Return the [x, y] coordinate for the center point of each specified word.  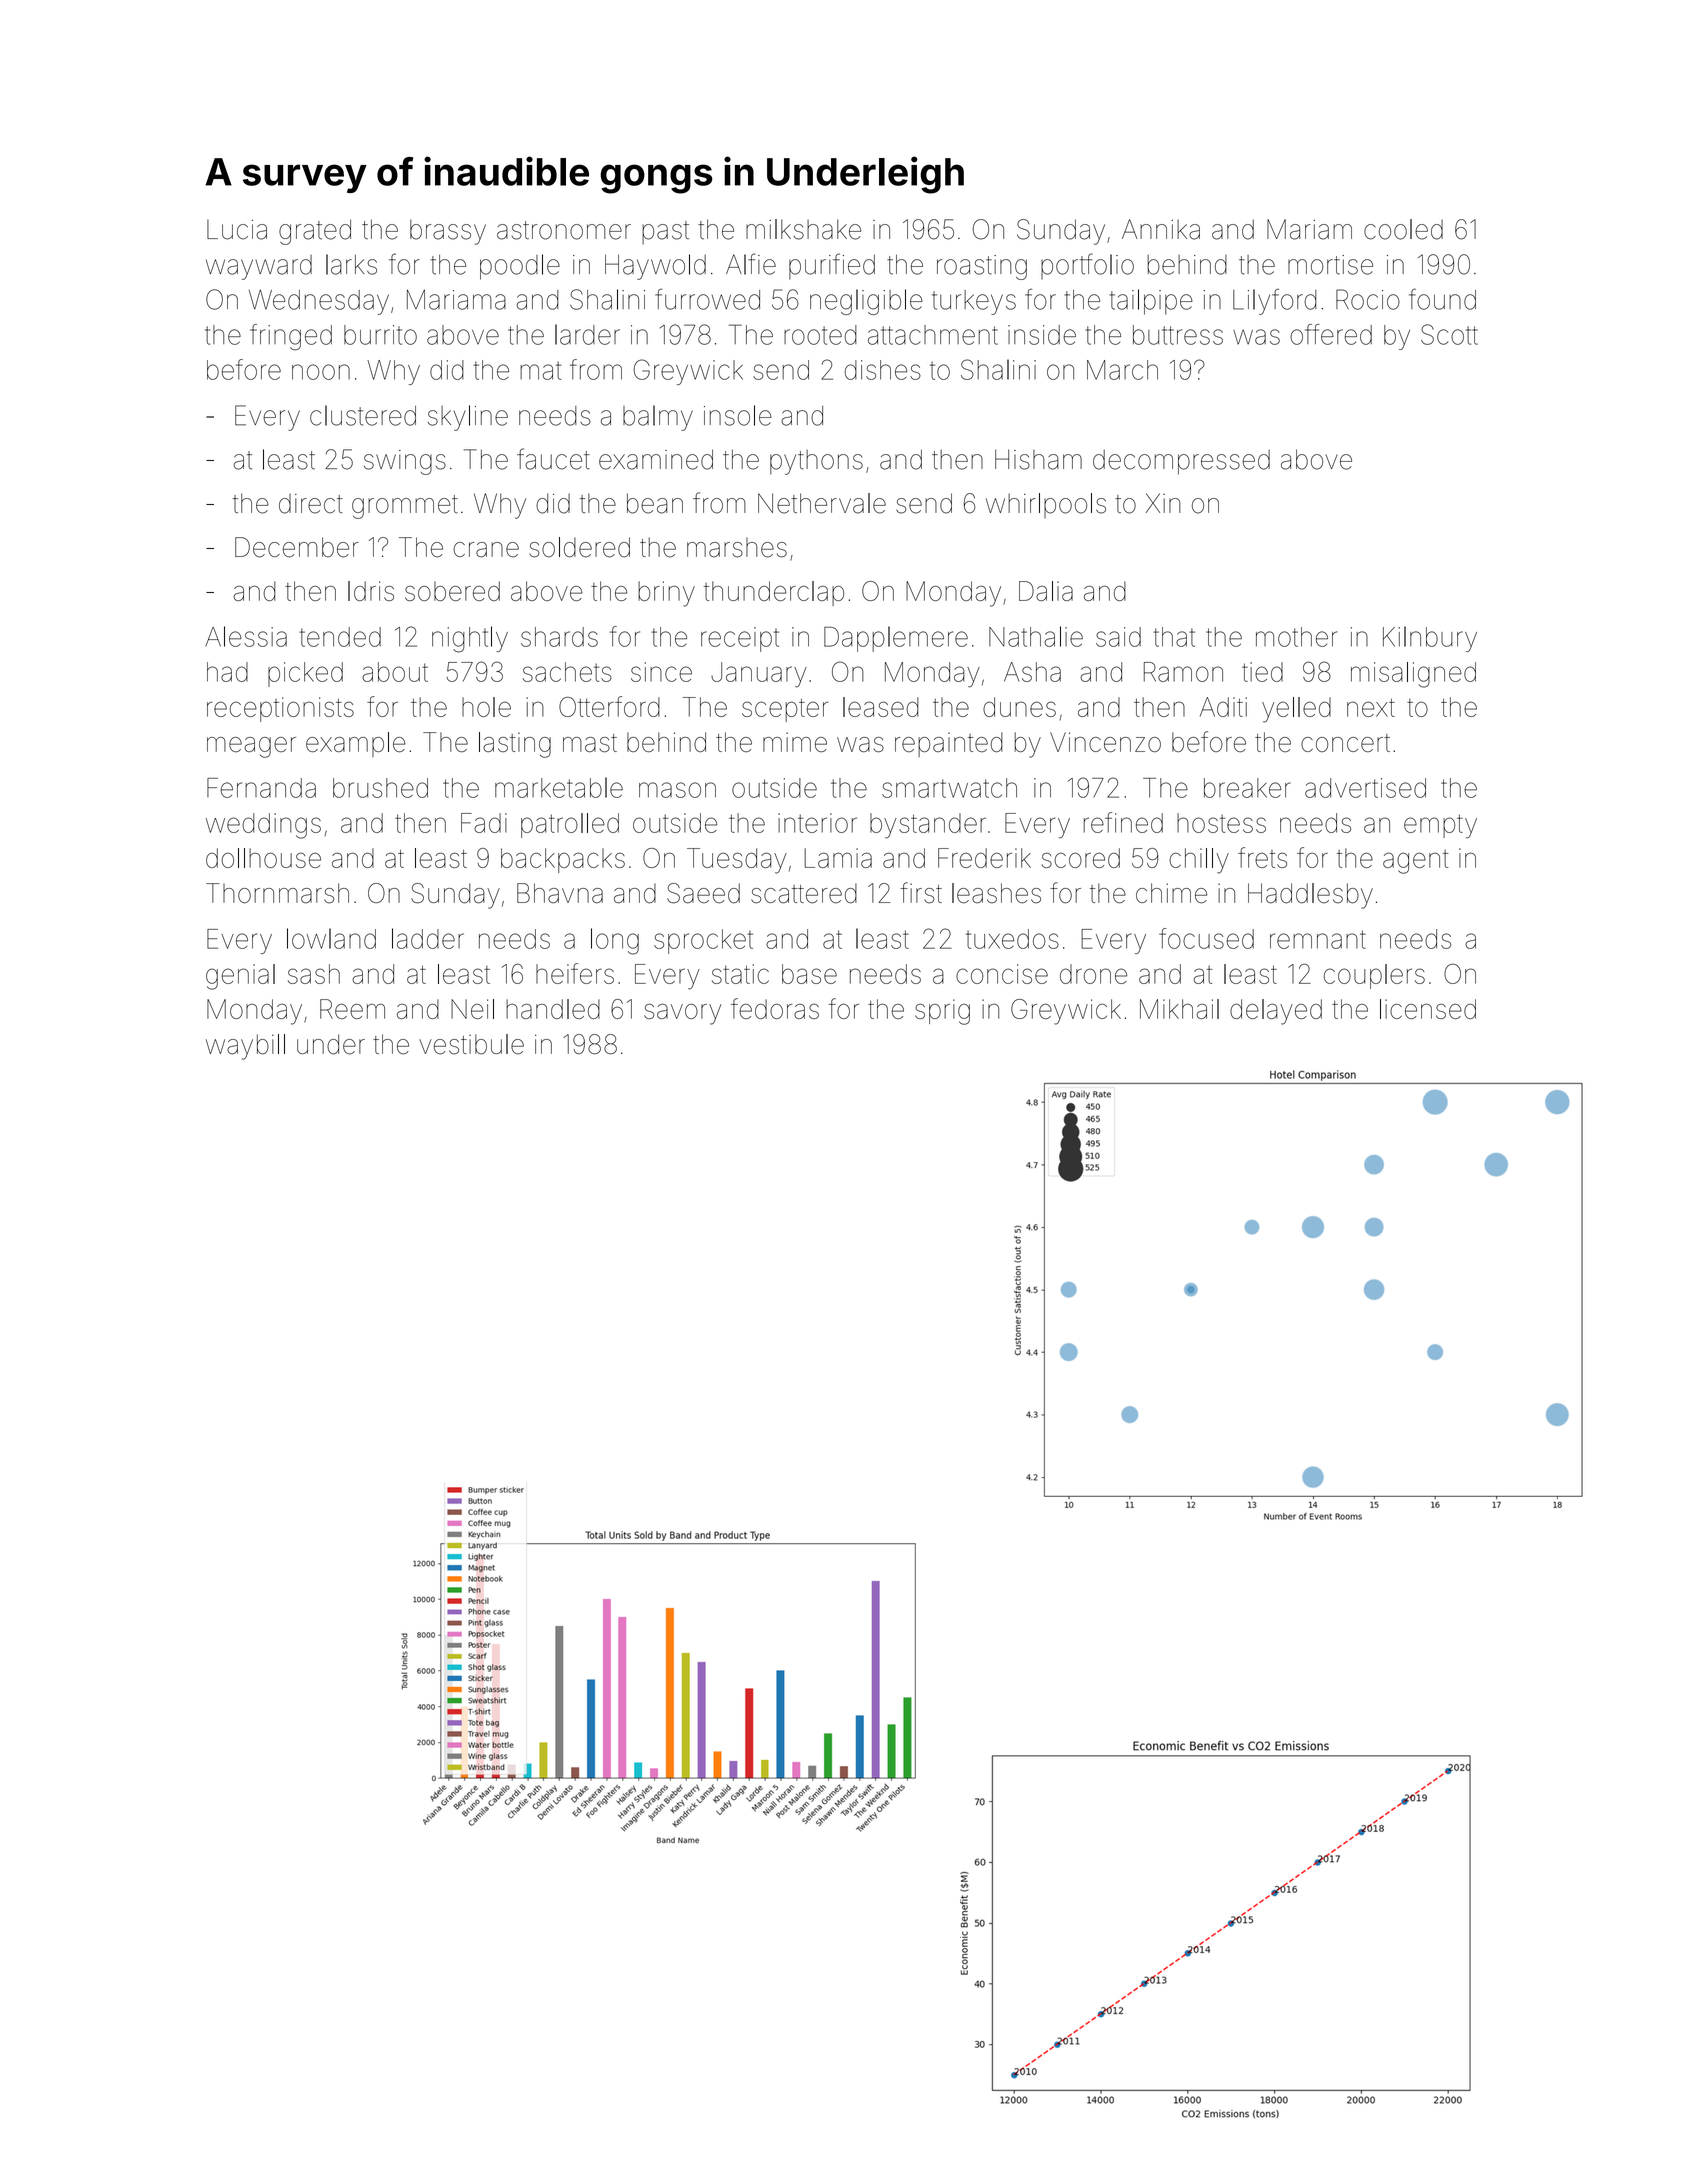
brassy [448, 232]
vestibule [471, 1044]
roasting [982, 267]
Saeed [703, 893]
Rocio [1368, 299]
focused [1206, 938]
